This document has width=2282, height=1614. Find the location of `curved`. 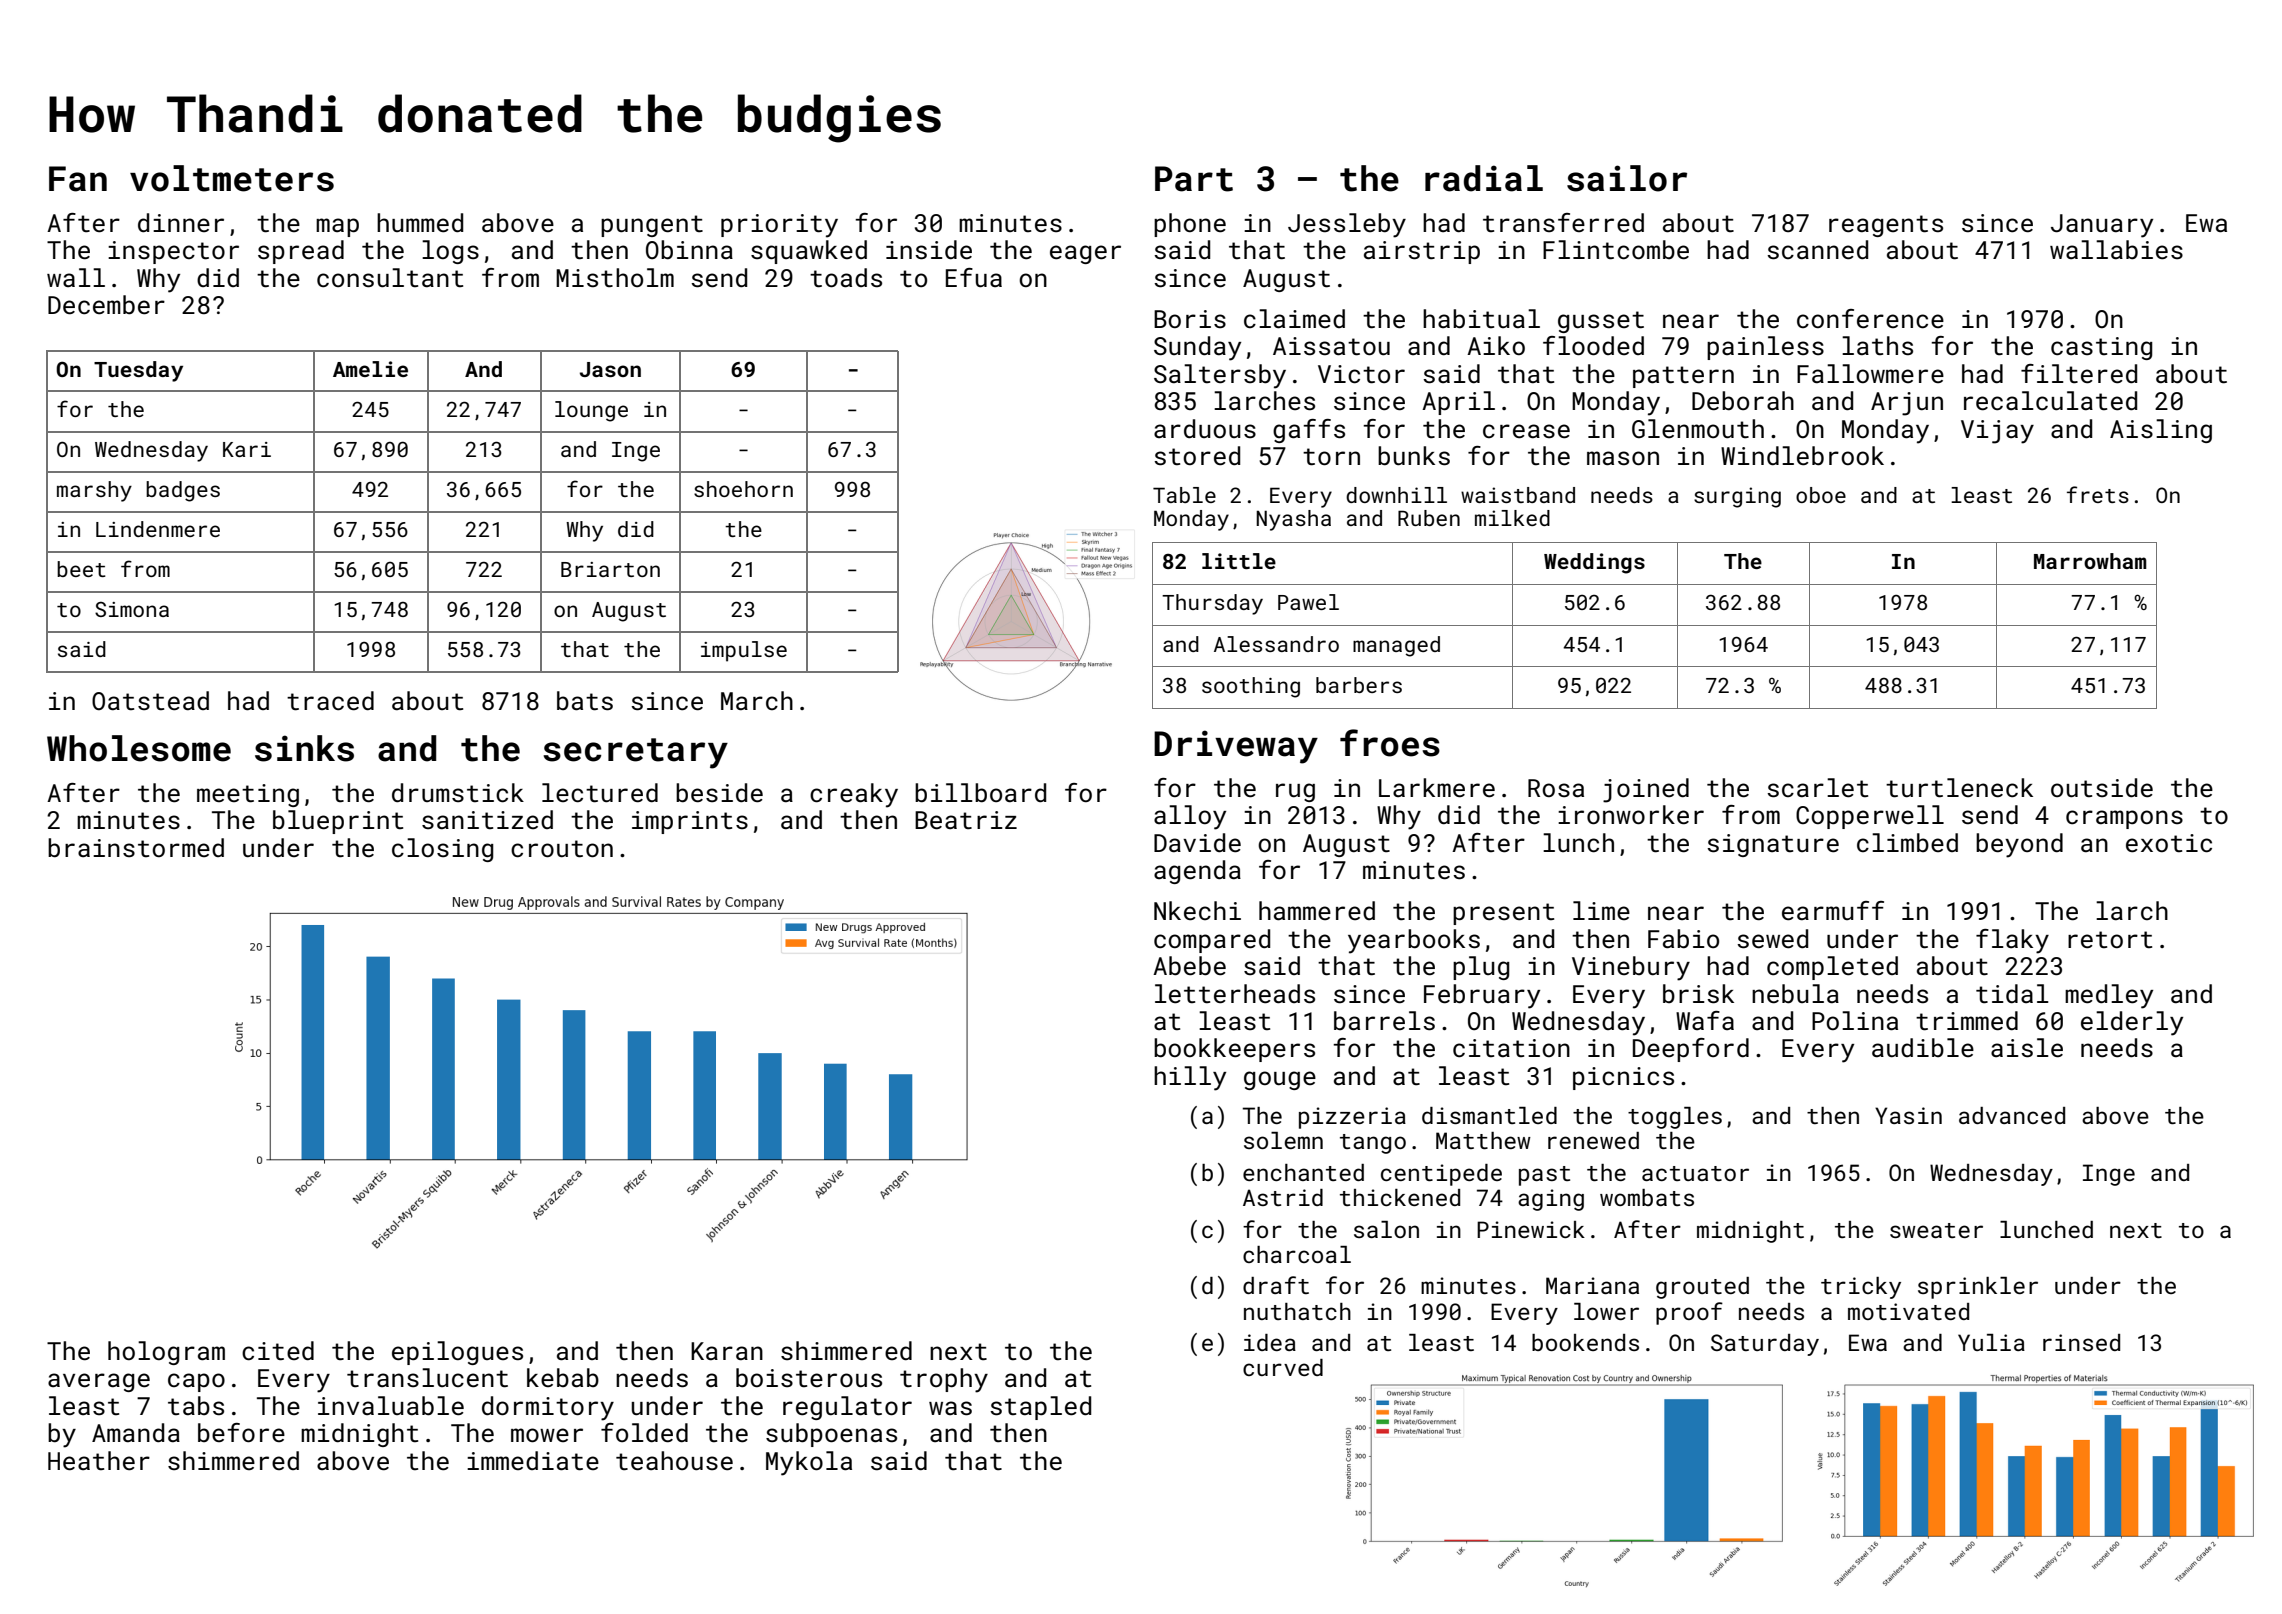

curved is located at coordinates (1283, 1367).
